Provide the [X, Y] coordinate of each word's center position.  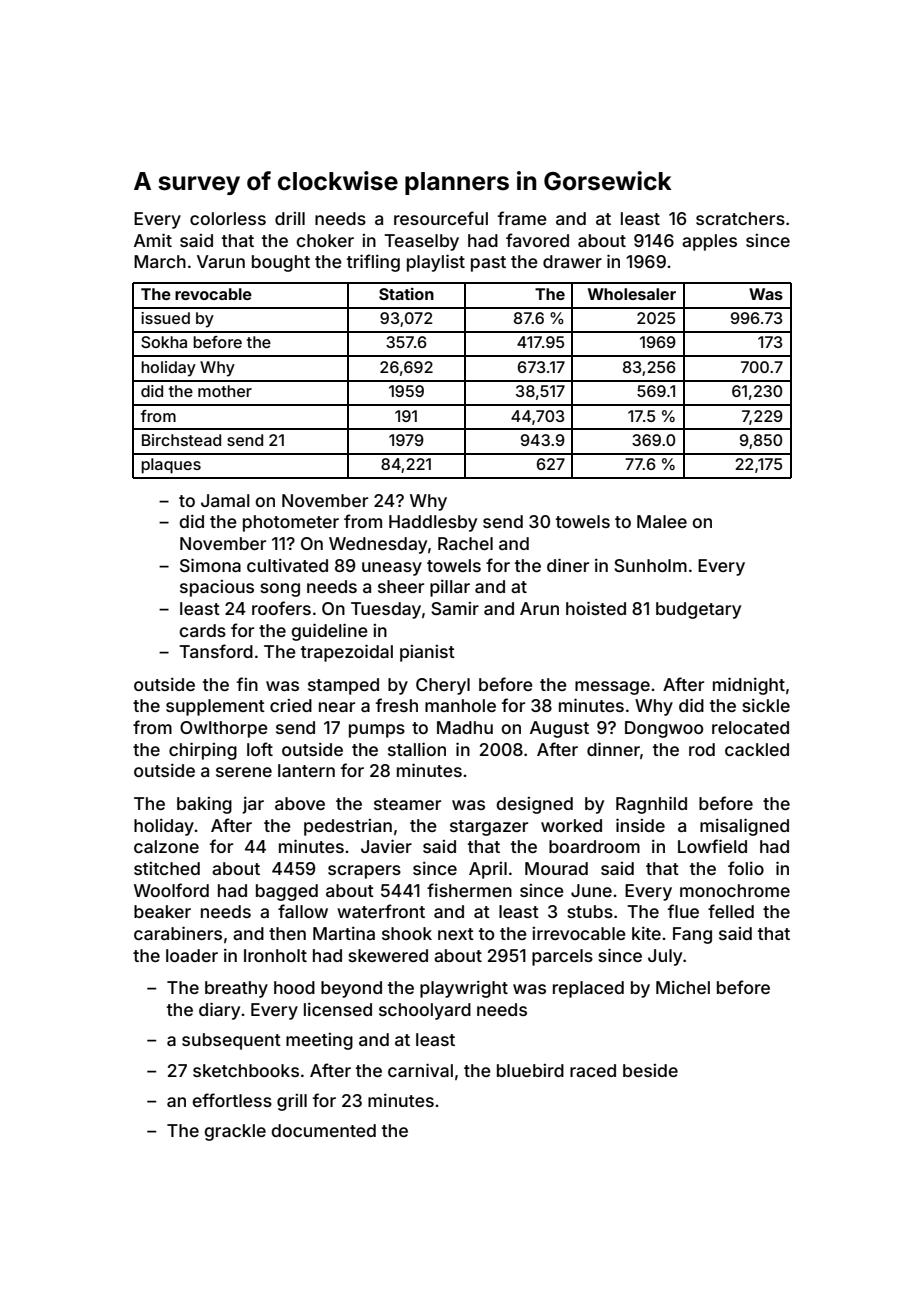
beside [650, 1070]
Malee [662, 521]
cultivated [287, 565]
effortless [232, 1100]
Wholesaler [632, 294]
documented [323, 1130]
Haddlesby [433, 523]
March [160, 261]
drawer [572, 261]
